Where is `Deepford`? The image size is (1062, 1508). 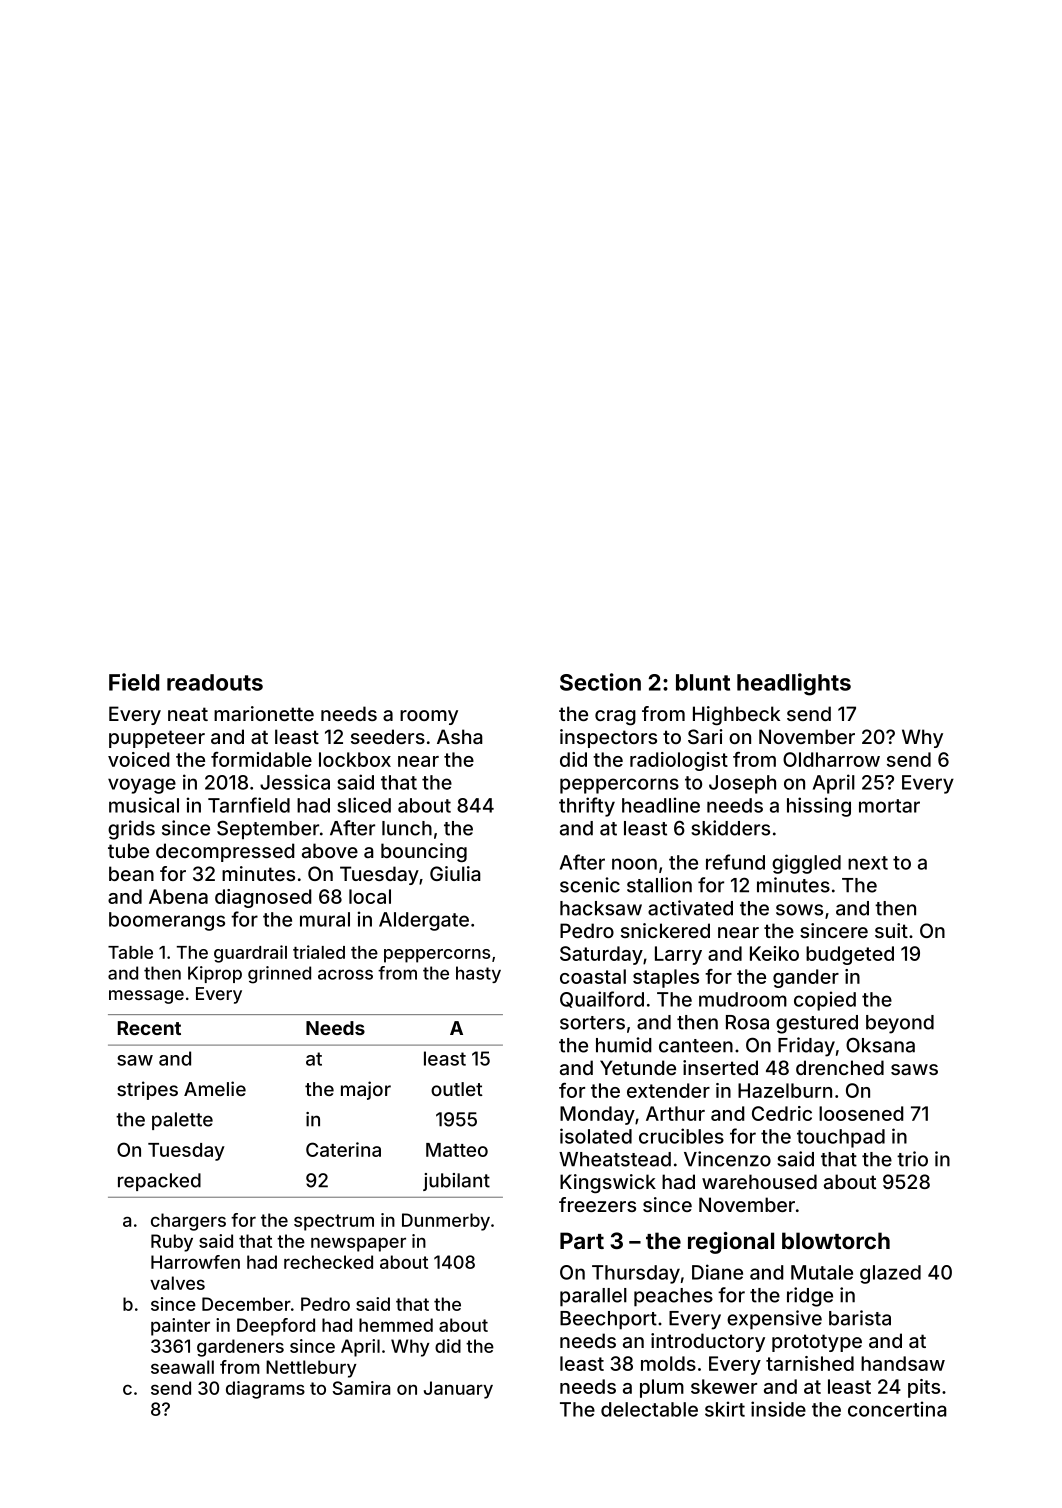 Deepford is located at coordinates (276, 1327).
